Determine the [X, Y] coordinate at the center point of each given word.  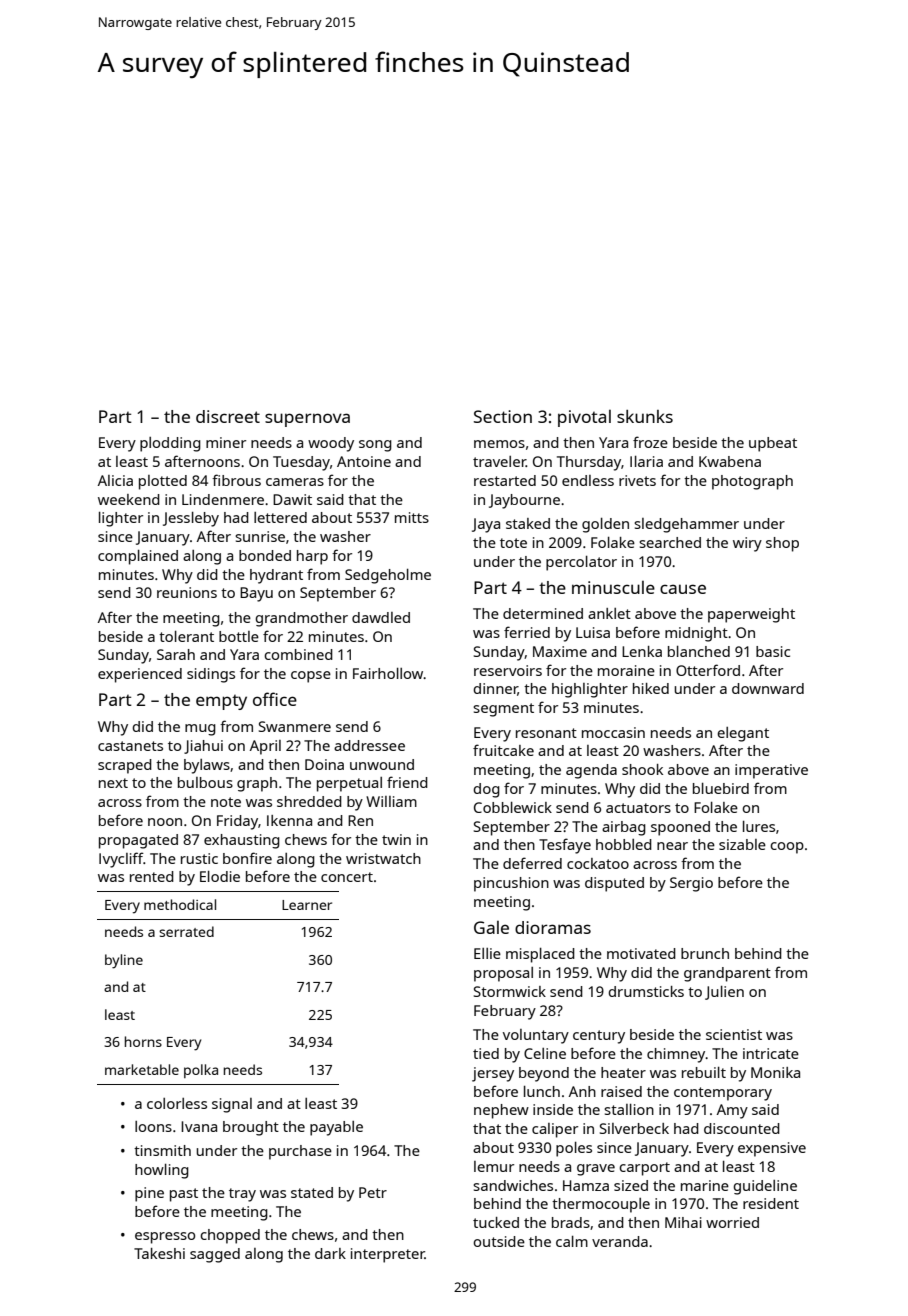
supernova [307, 420]
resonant [546, 733]
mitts [412, 517]
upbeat [773, 444]
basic [773, 651]
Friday [237, 822]
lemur [494, 1166]
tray [242, 1195]
